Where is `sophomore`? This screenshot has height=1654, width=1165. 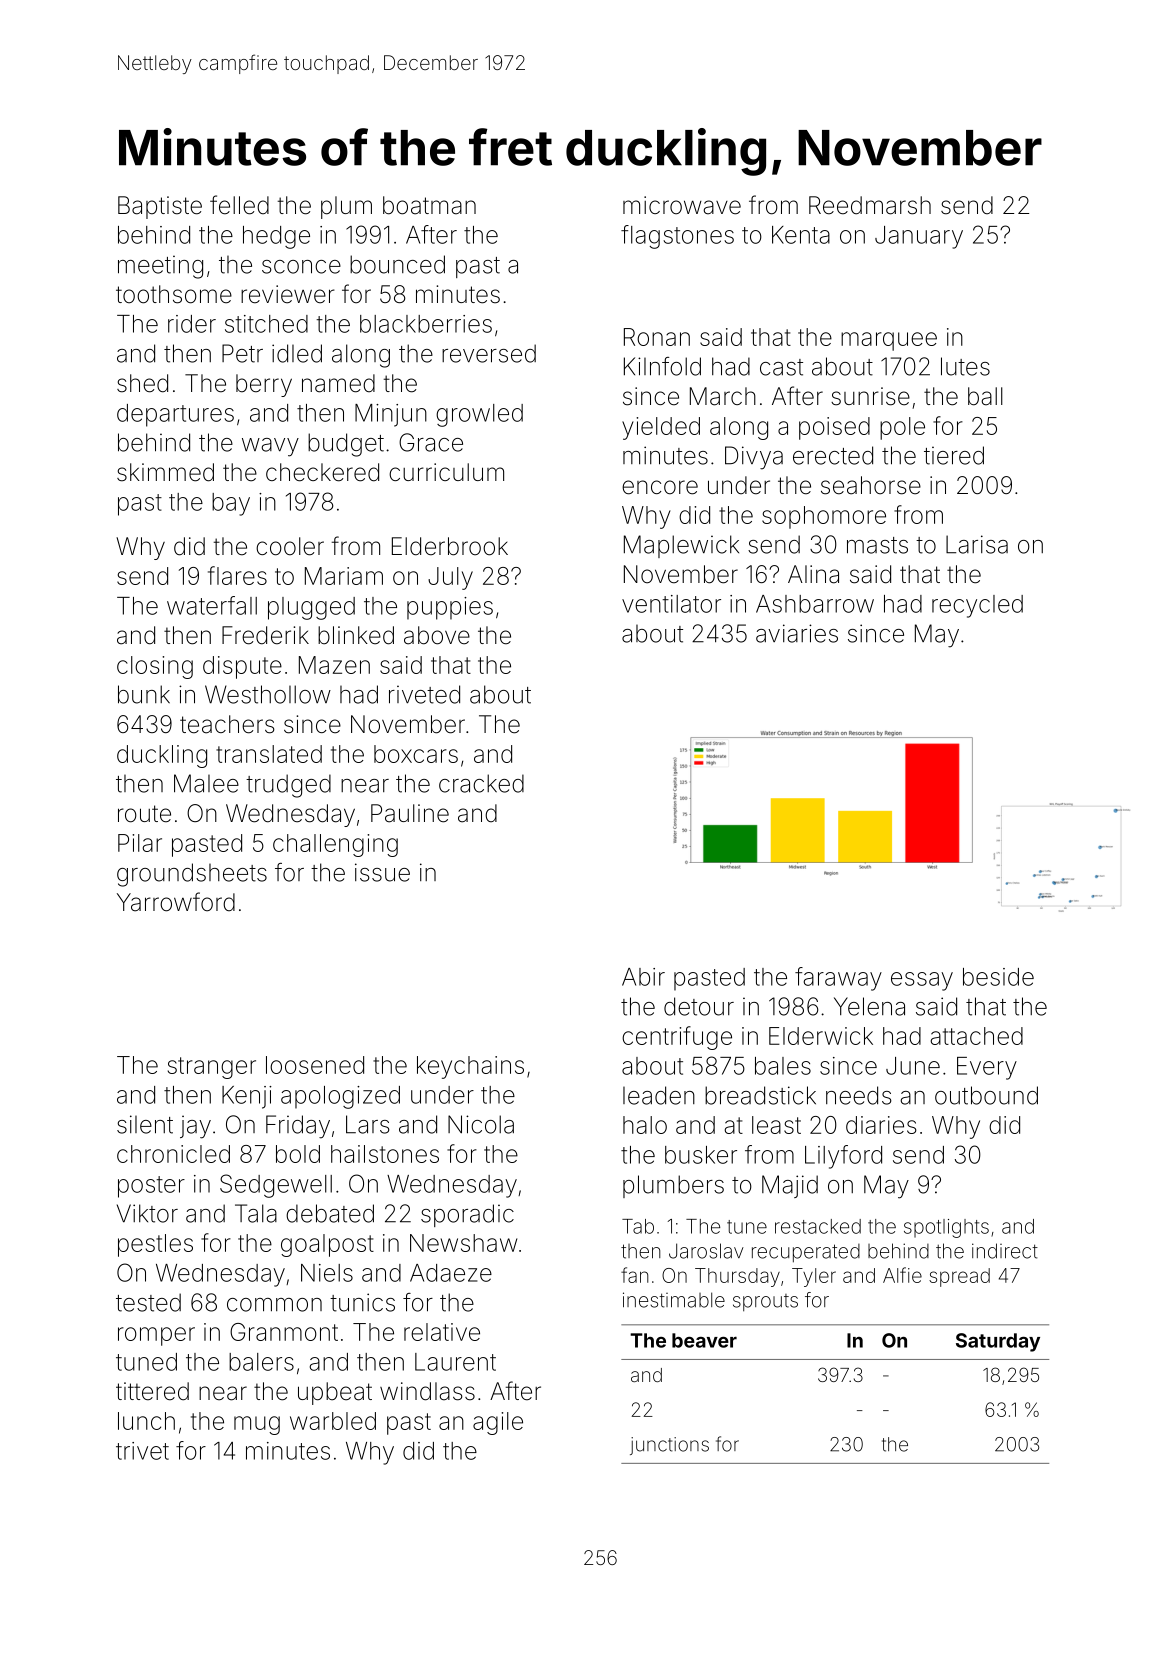 sophomore is located at coordinates (824, 517).
